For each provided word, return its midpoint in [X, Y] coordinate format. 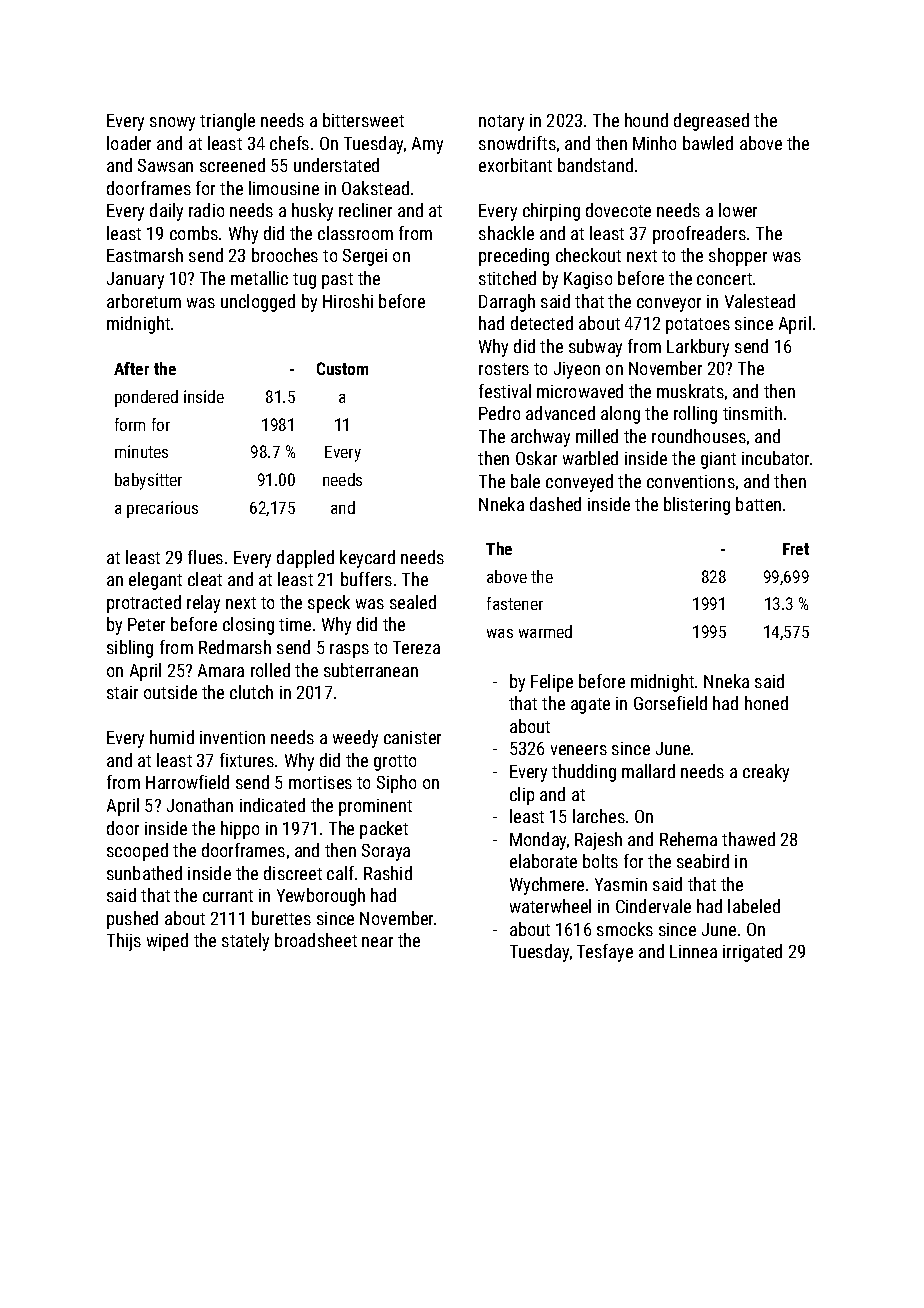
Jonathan [200, 805]
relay [203, 604]
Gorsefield [670, 703]
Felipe [552, 683]
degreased [711, 122]
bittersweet [363, 120]
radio [206, 210]
